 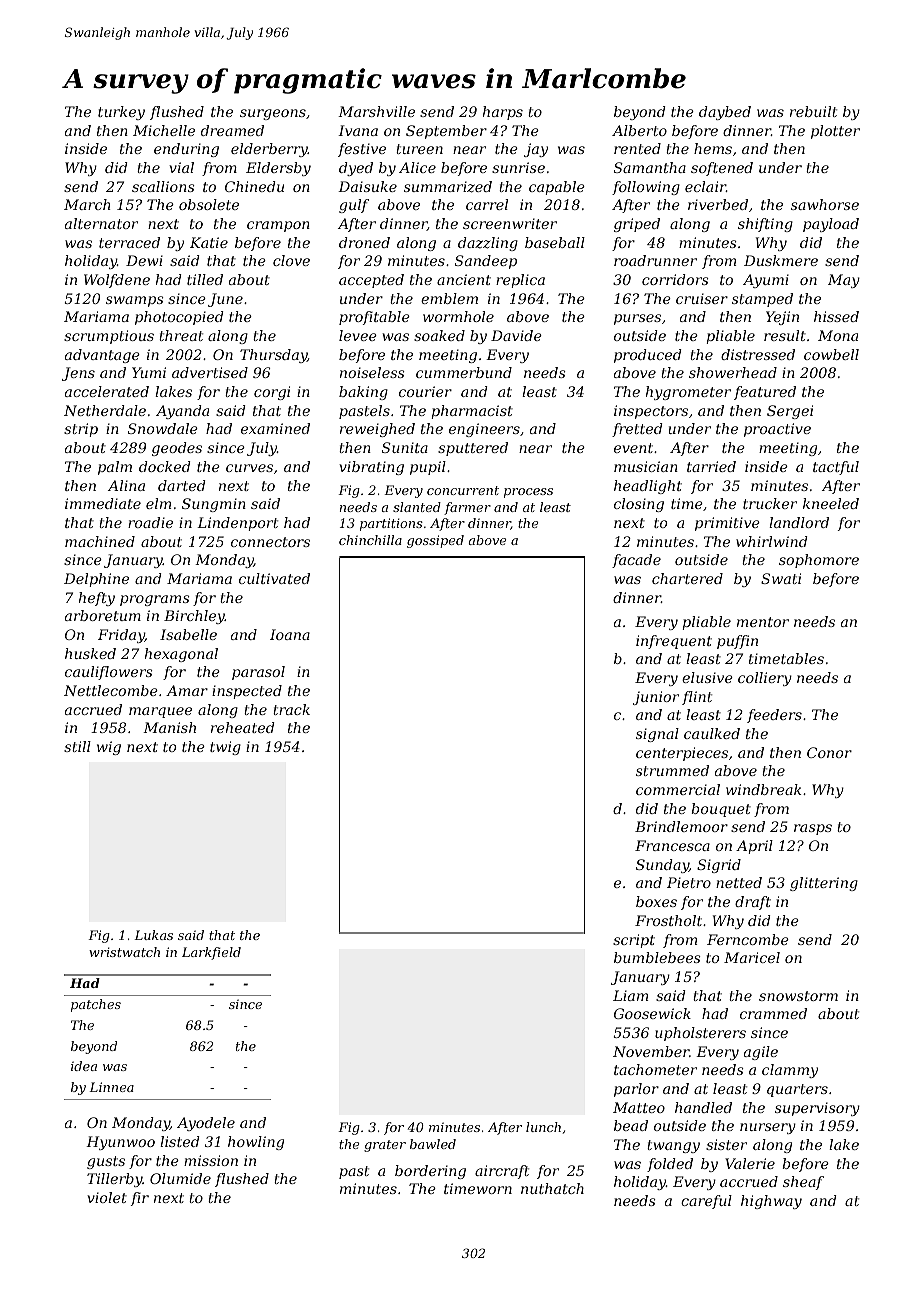 I want to click on script, so click(x=634, y=941).
